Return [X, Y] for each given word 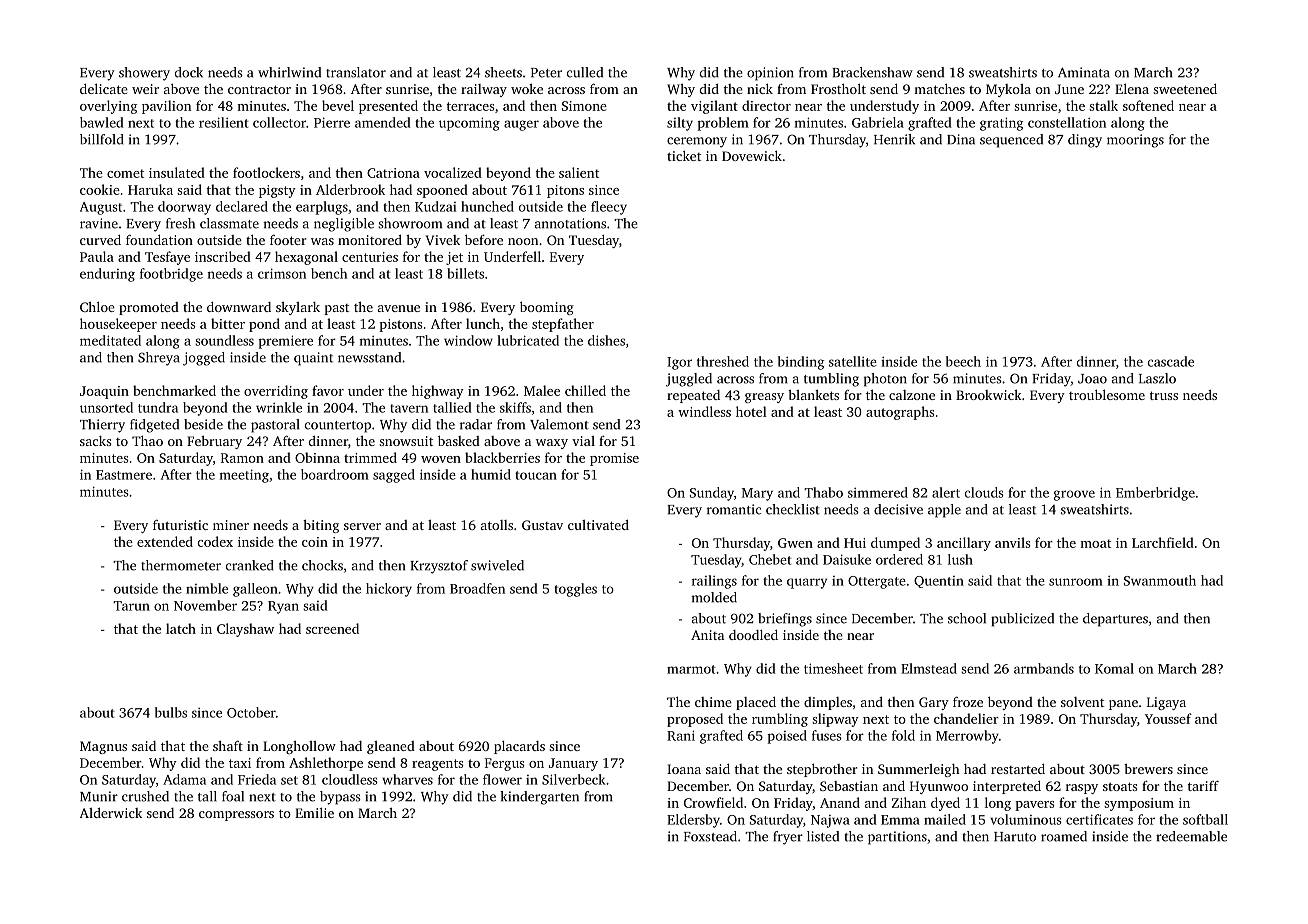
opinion [770, 74]
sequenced [1011, 141]
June [1069, 89]
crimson [282, 273]
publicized [1022, 620]
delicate [104, 88]
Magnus [103, 747]
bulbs [171, 712]
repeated [693, 396]
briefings [785, 620]
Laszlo [1157, 378]
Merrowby [967, 737]
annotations [570, 223]
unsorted [106, 407]
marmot [691, 669]
